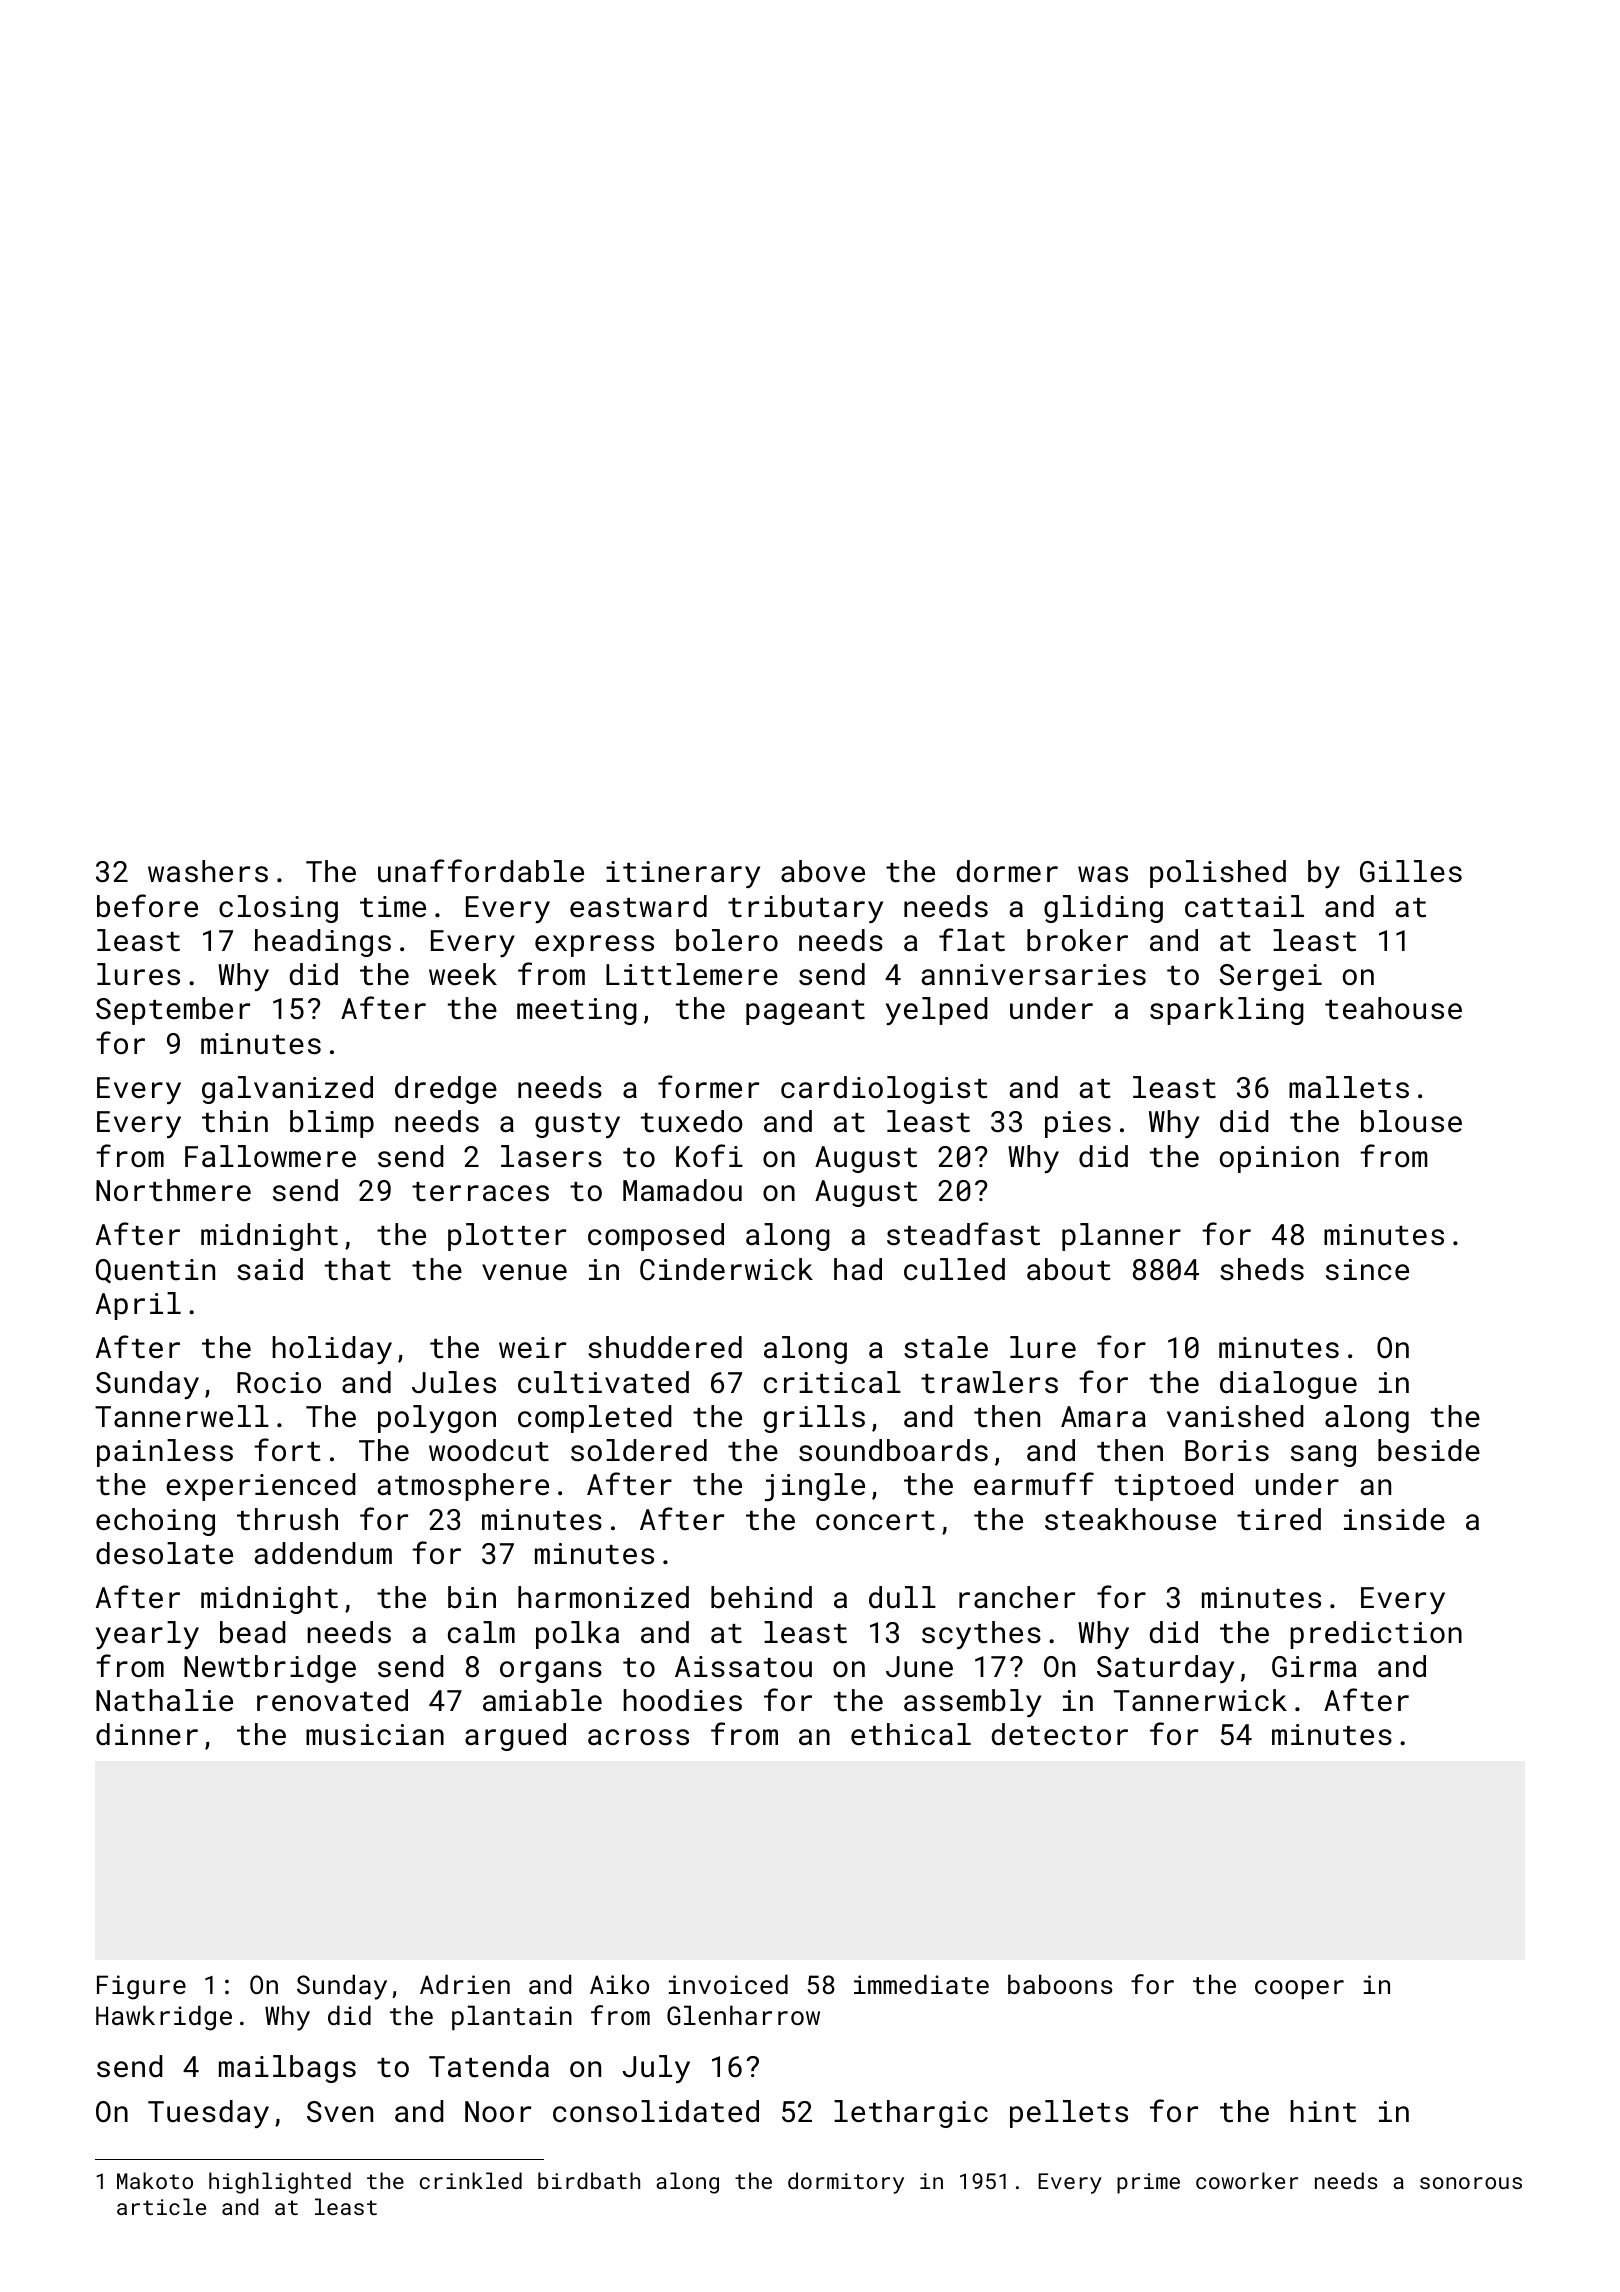 Image resolution: width=1620 pixels, height=2292 pixels. I want to click on beside, so click(1429, 1450).
